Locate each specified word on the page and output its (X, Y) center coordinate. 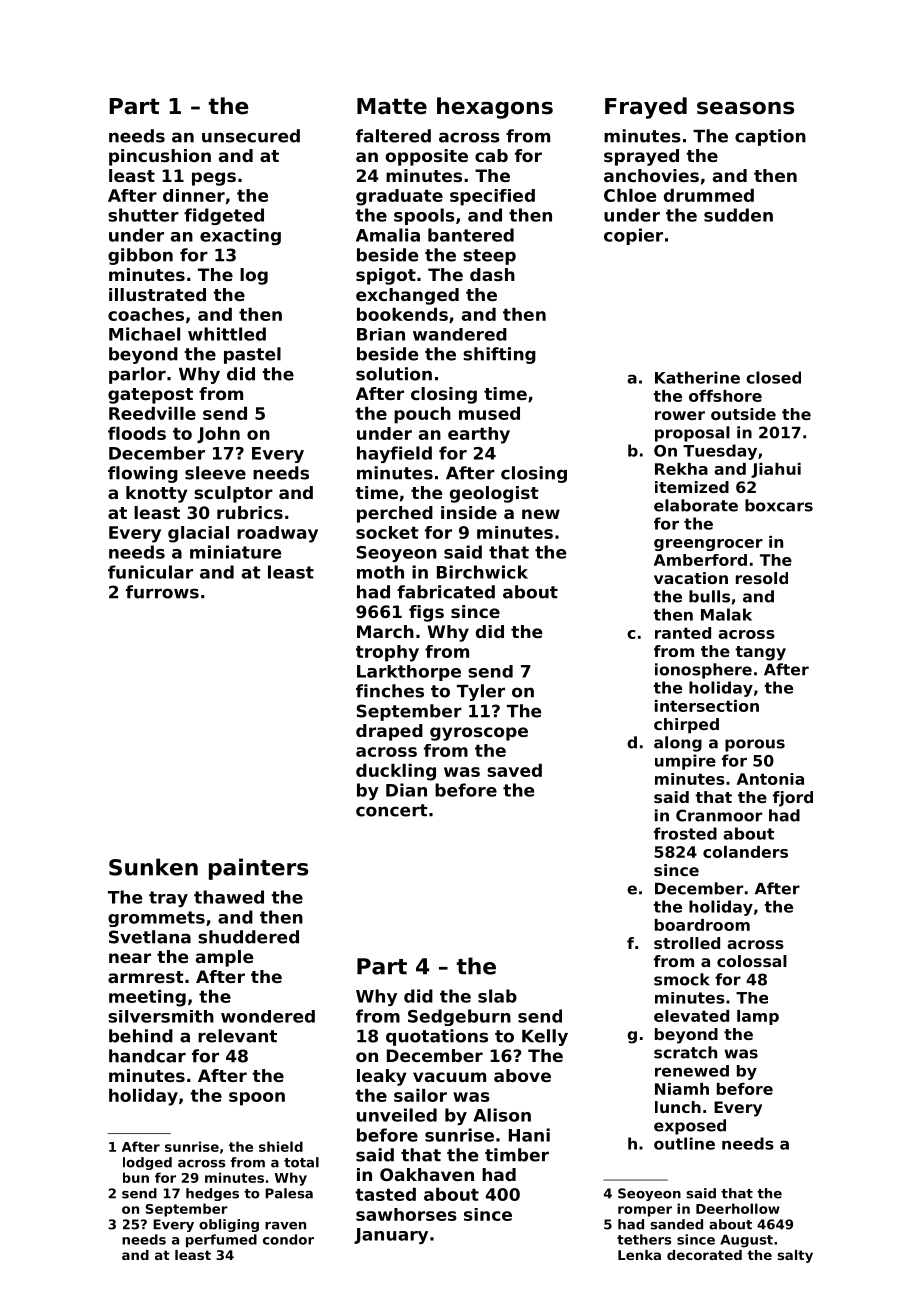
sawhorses (406, 1214)
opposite (427, 157)
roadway (277, 534)
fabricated (446, 592)
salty (795, 1256)
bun (136, 1177)
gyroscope (479, 734)
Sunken (153, 867)
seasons (745, 108)
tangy (760, 653)
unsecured (251, 136)
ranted (683, 633)
